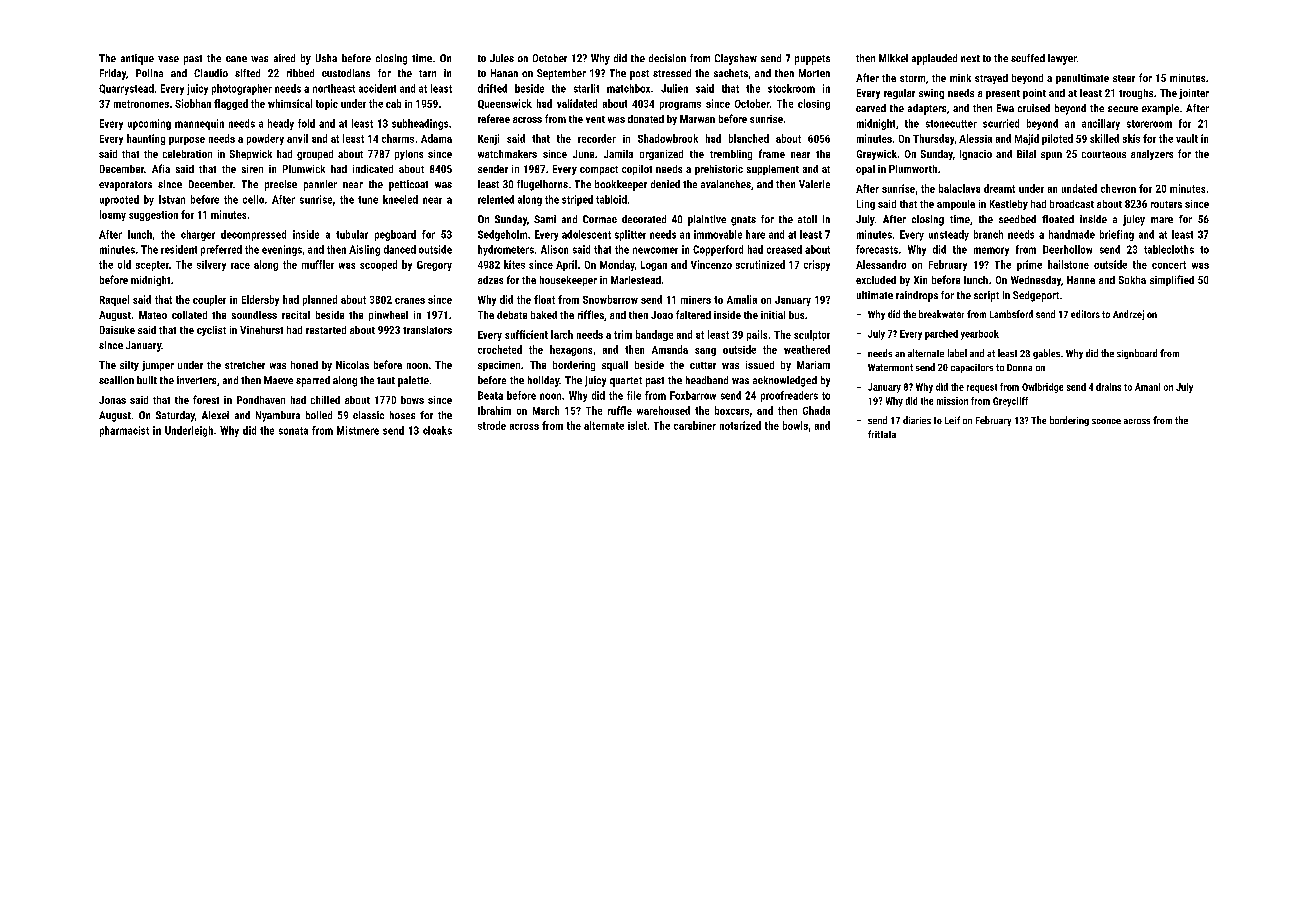 The width and height of the document is (1308, 924). What do you see at coordinates (137, 59) in the document?
I see `antique` at bounding box center [137, 59].
